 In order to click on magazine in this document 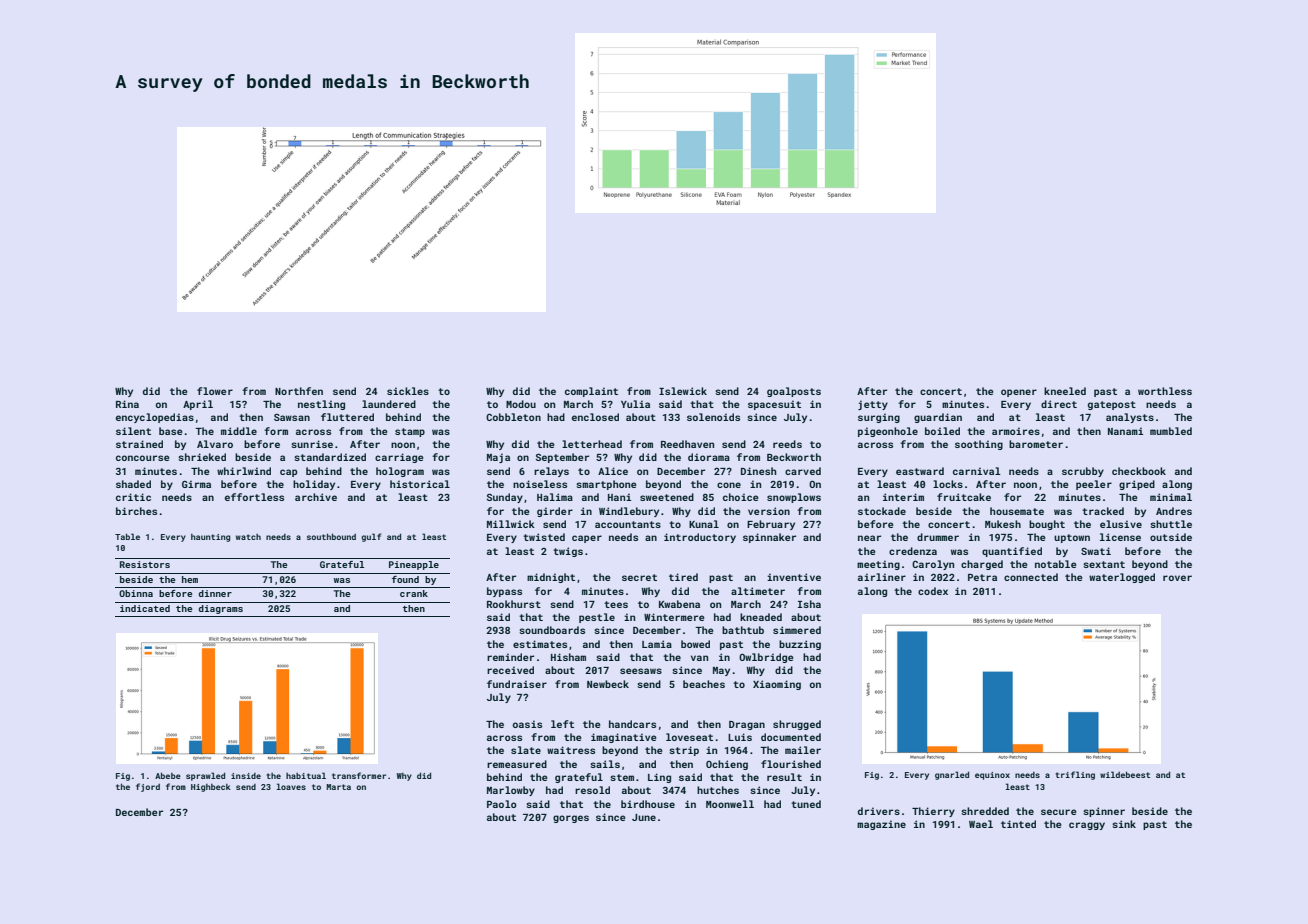, I will do `click(881, 825)`.
